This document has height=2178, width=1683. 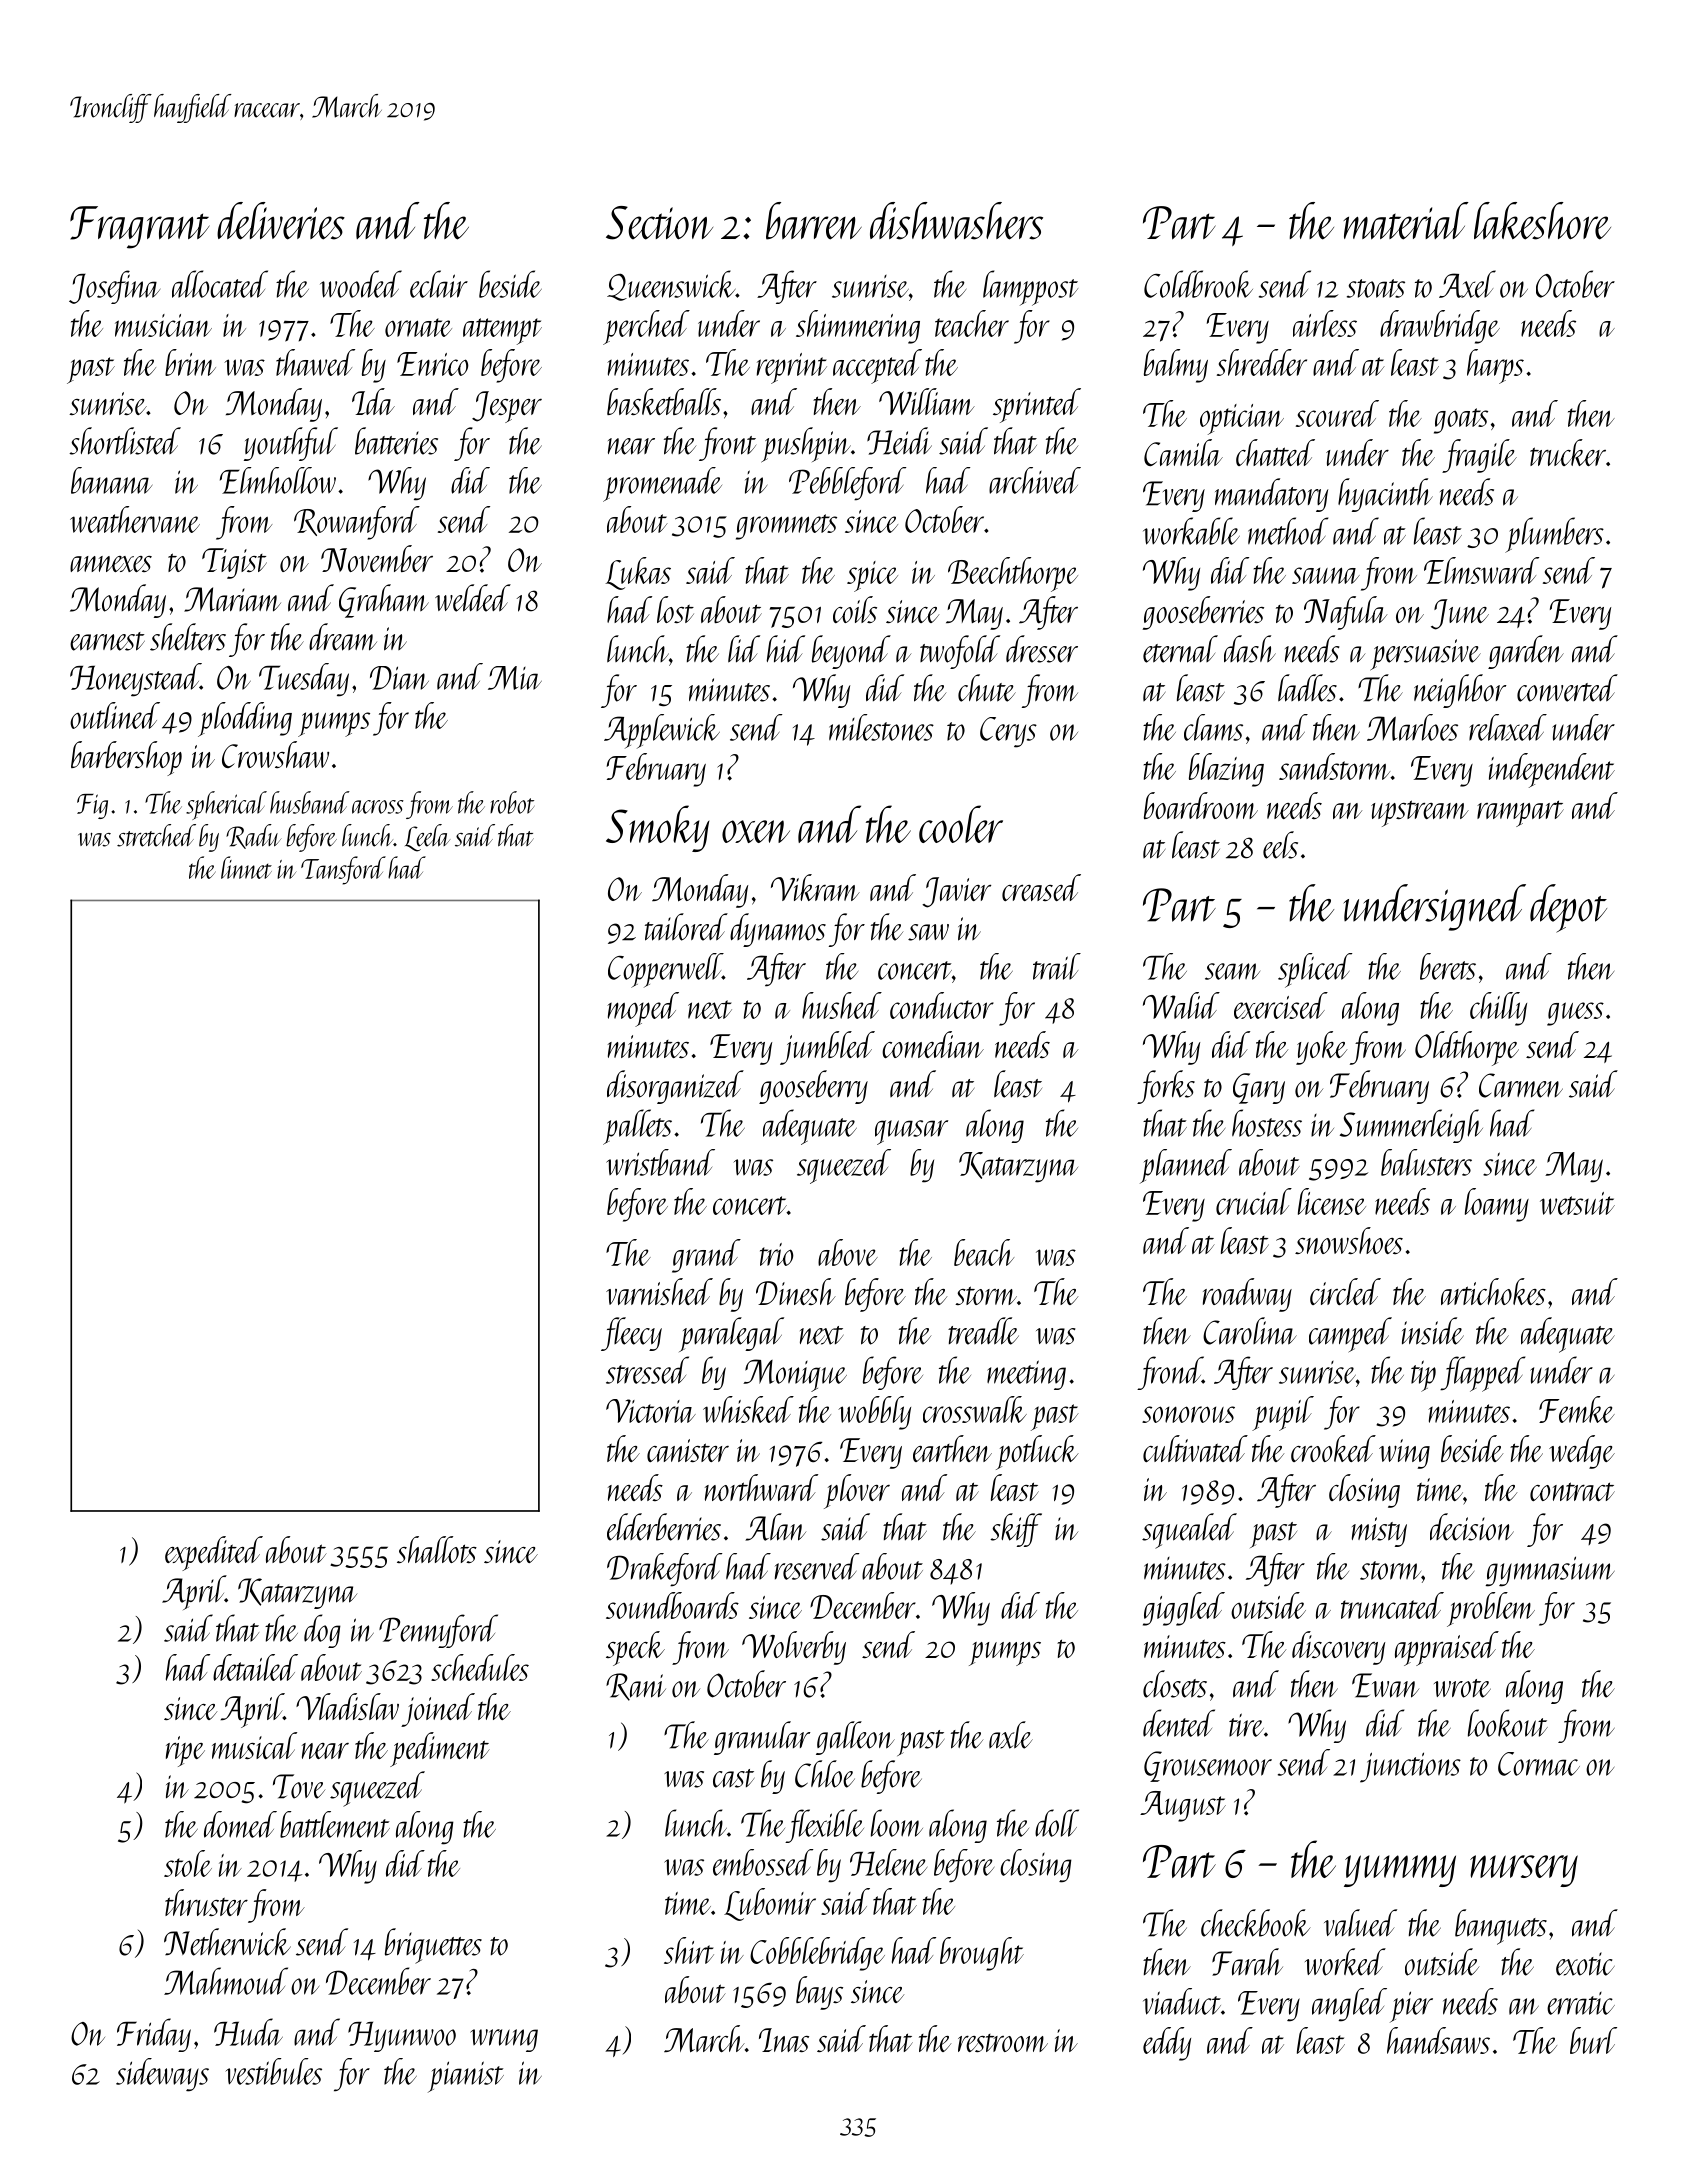 What do you see at coordinates (733, 1778) in the document?
I see `cast` at bounding box center [733, 1778].
